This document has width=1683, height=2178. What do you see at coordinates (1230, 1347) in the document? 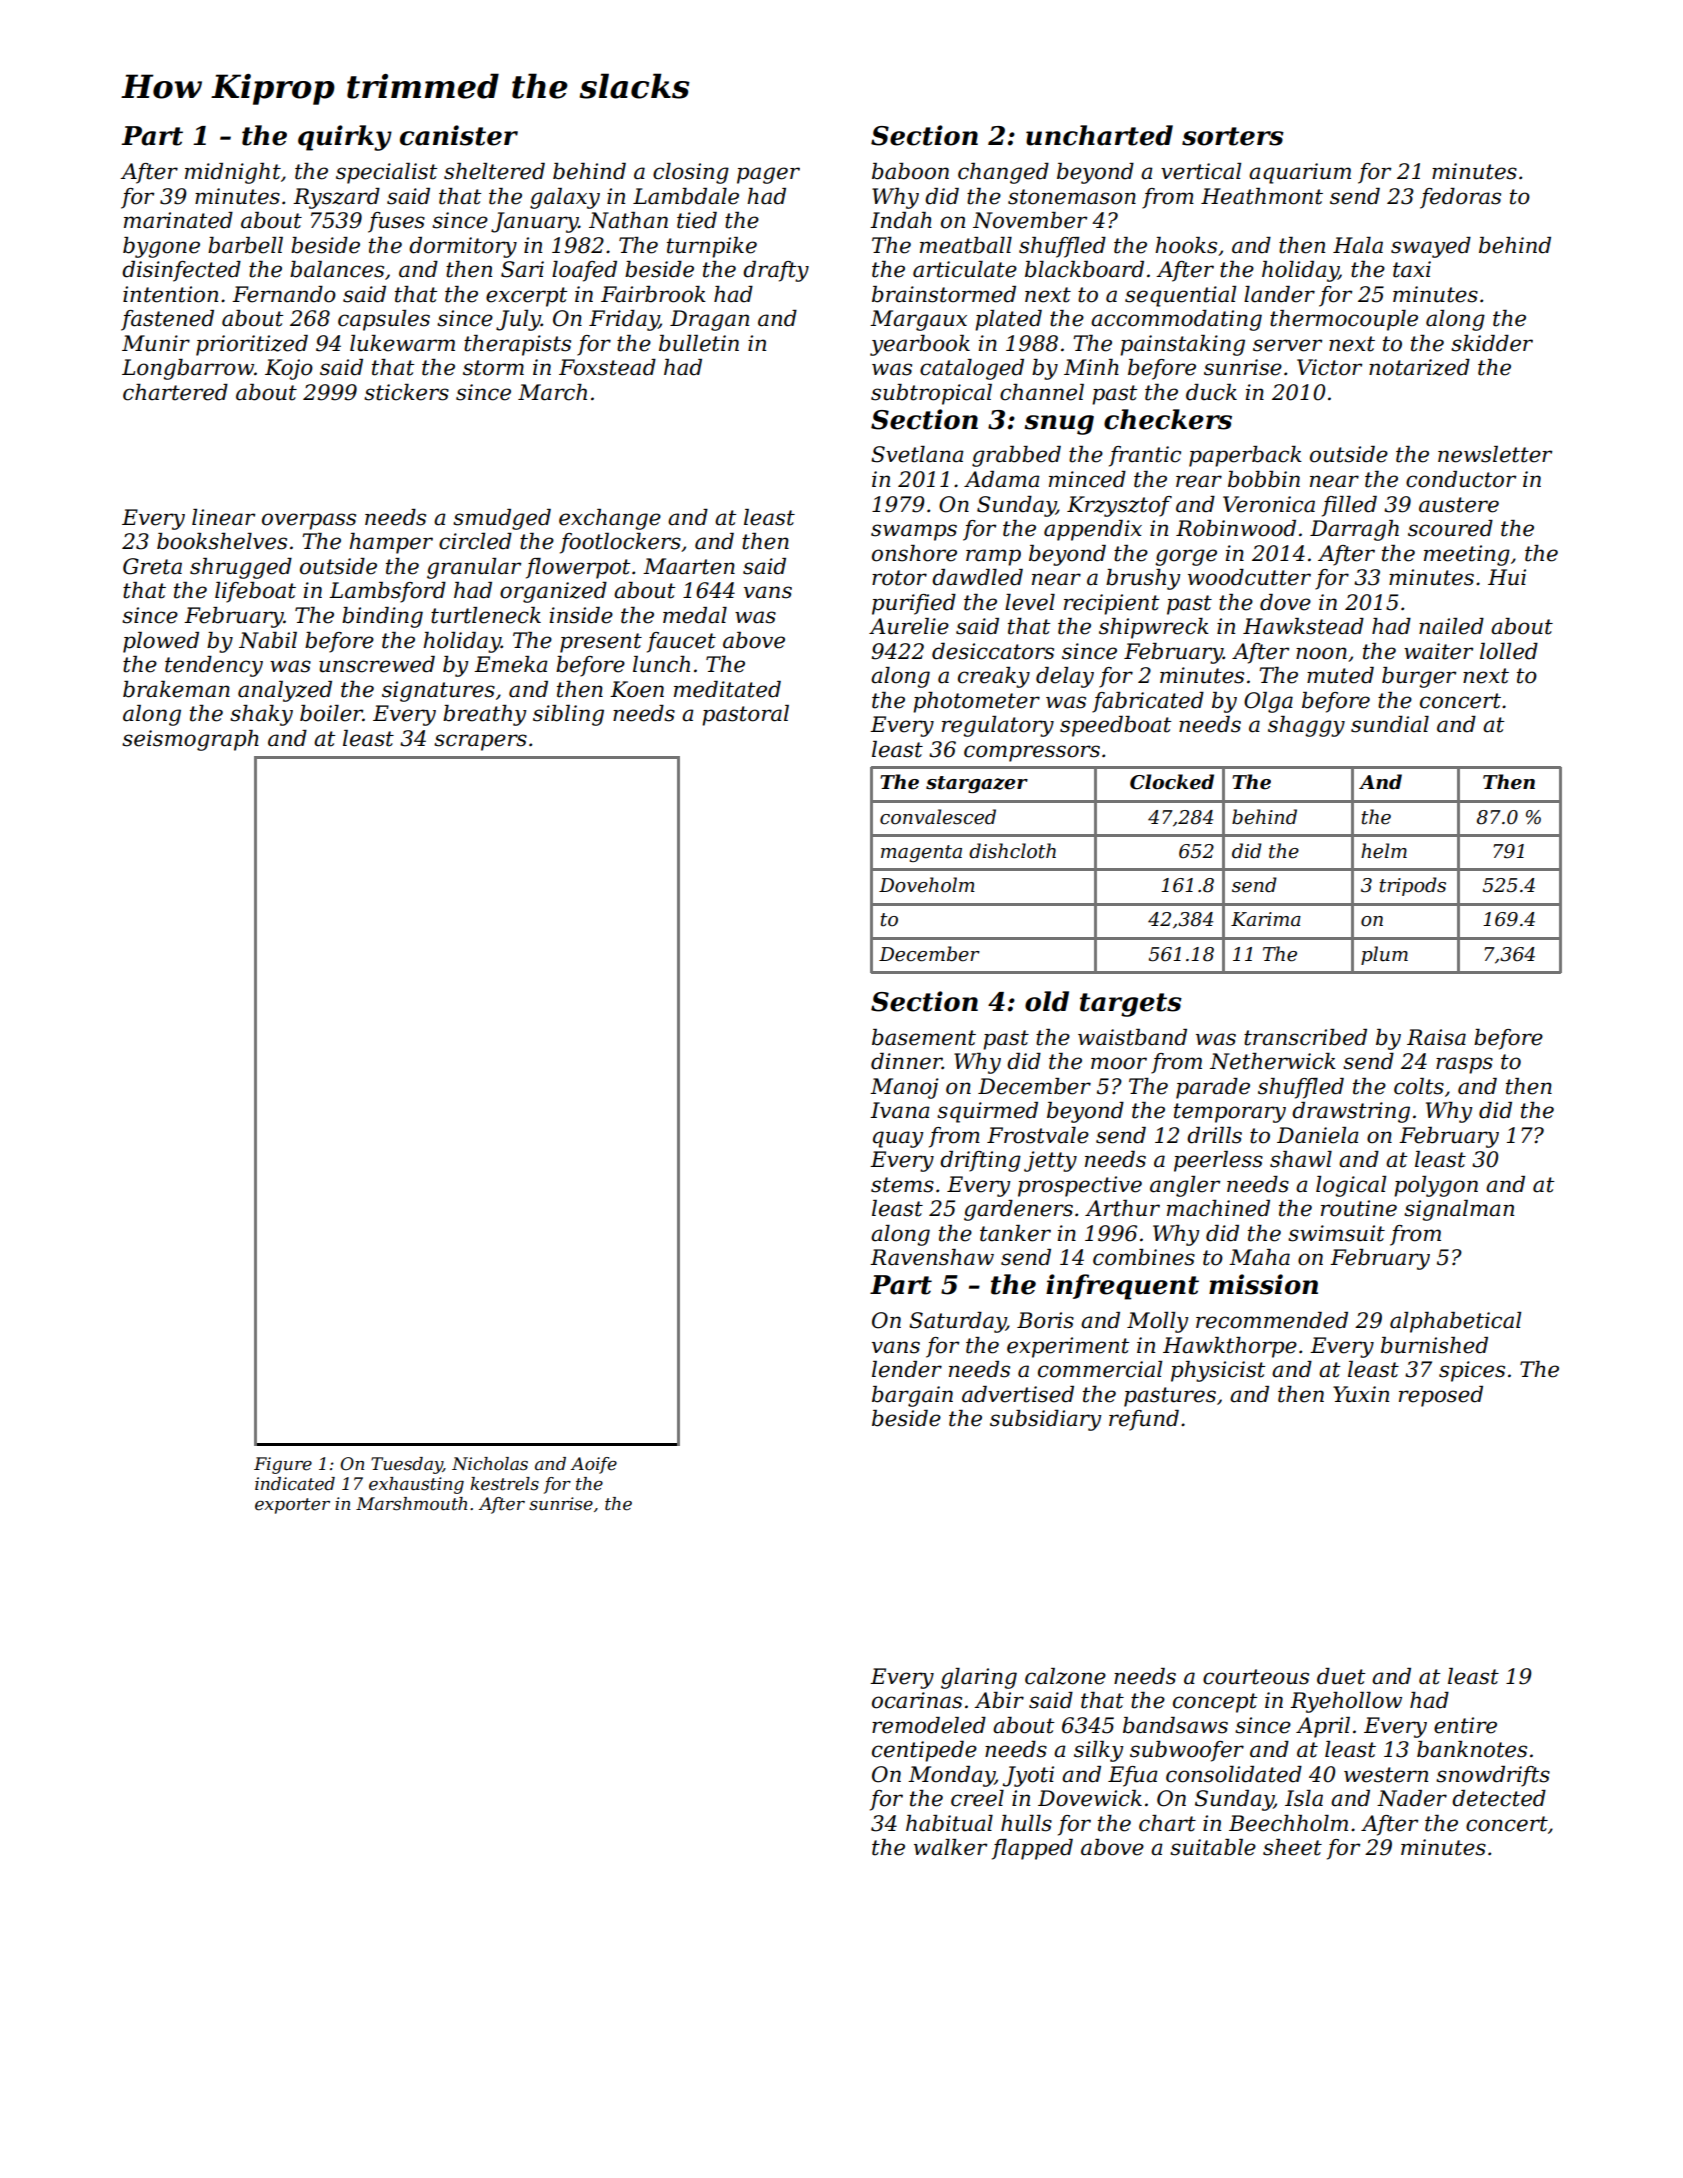
I see `Hawkthorpe` at bounding box center [1230, 1347].
